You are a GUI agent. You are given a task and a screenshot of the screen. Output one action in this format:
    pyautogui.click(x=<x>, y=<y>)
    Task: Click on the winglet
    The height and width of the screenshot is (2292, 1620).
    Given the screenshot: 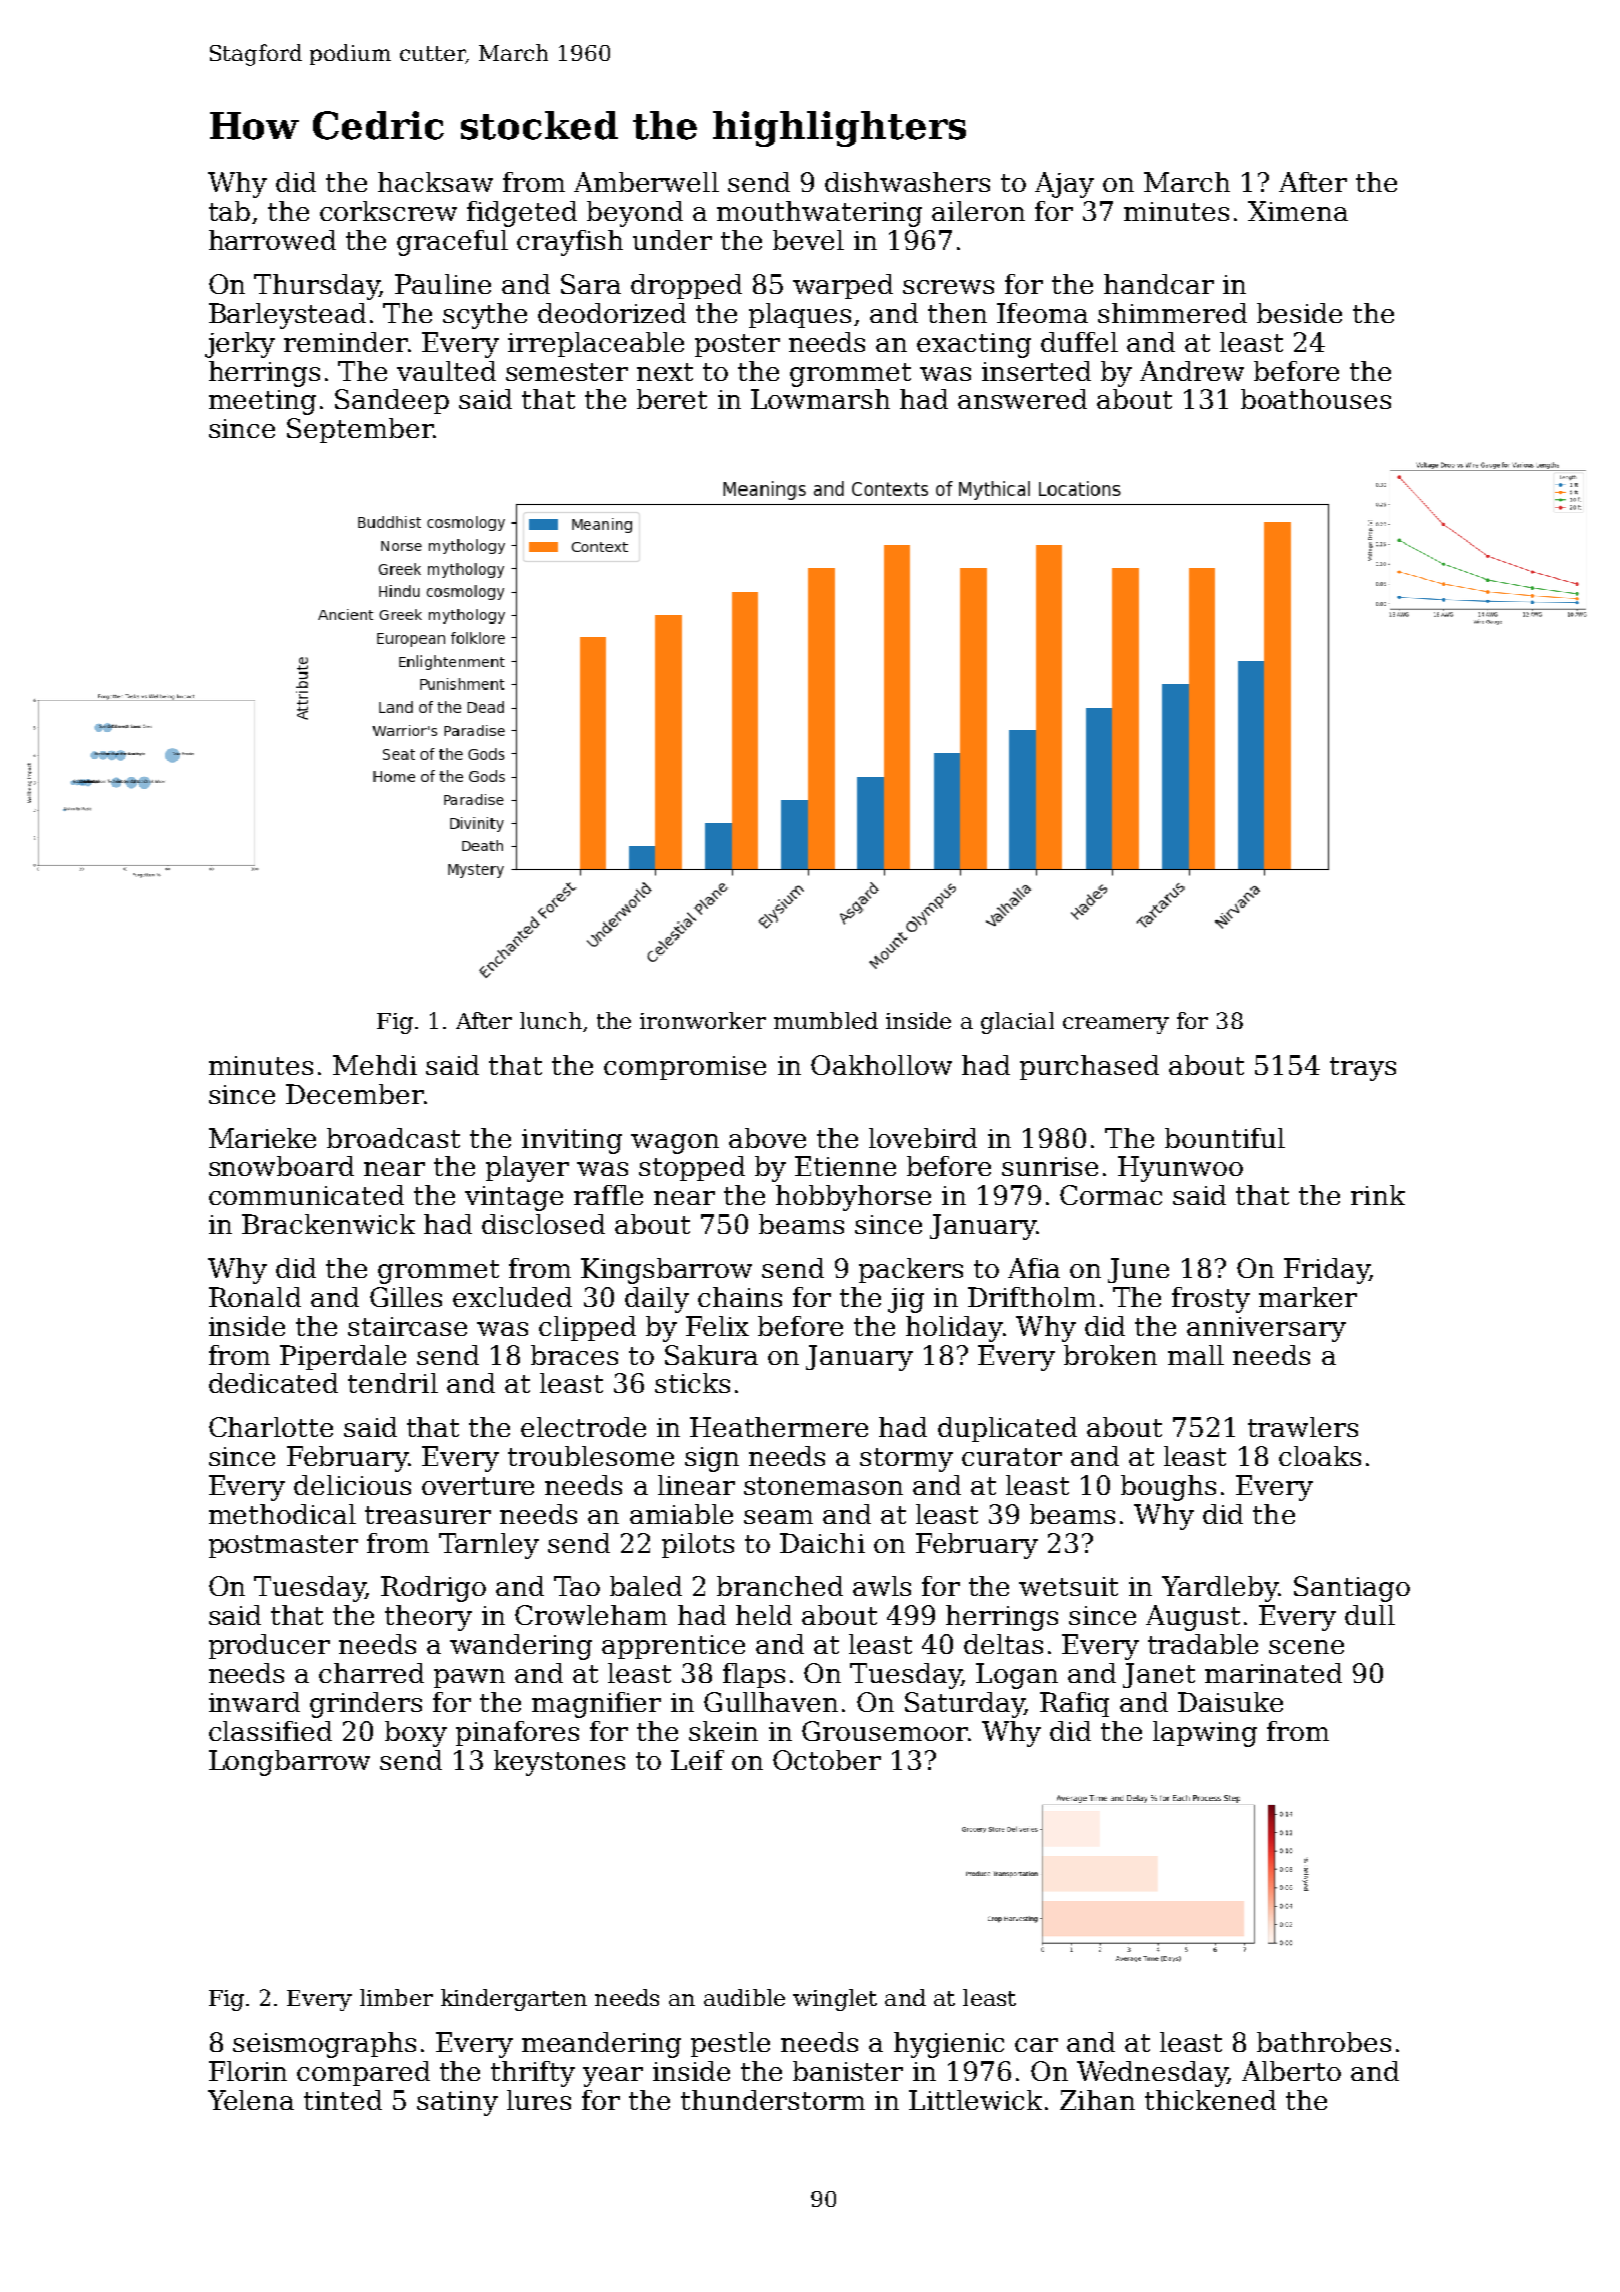 What is the action you would take?
    pyautogui.click(x=835, y=2000)
